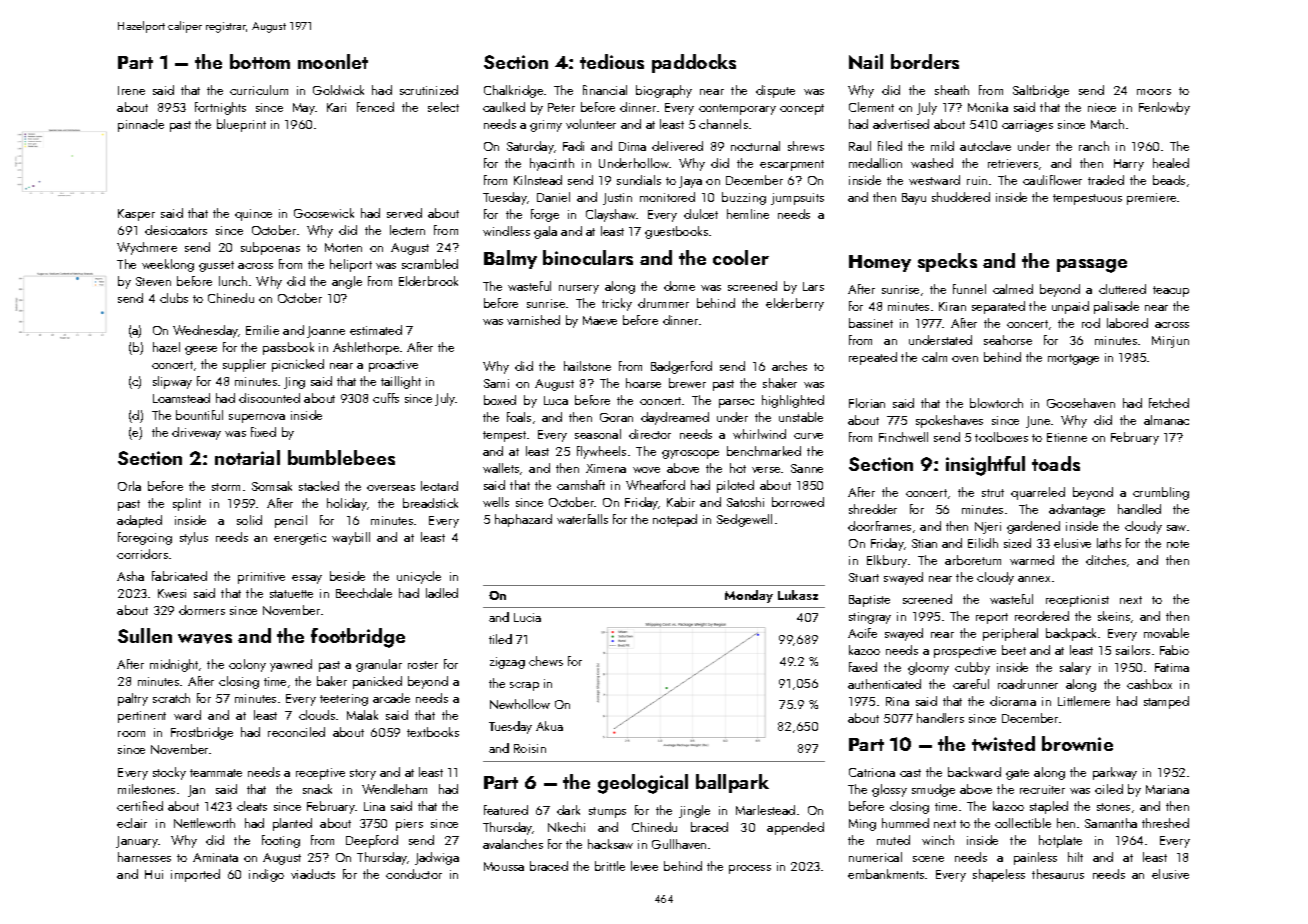 The height and width of the screenshot is (924, 1308). What do you see at coordinates (136, 215) in the screenshot?
I see `Kasper` at bounding box center [136, 215].
